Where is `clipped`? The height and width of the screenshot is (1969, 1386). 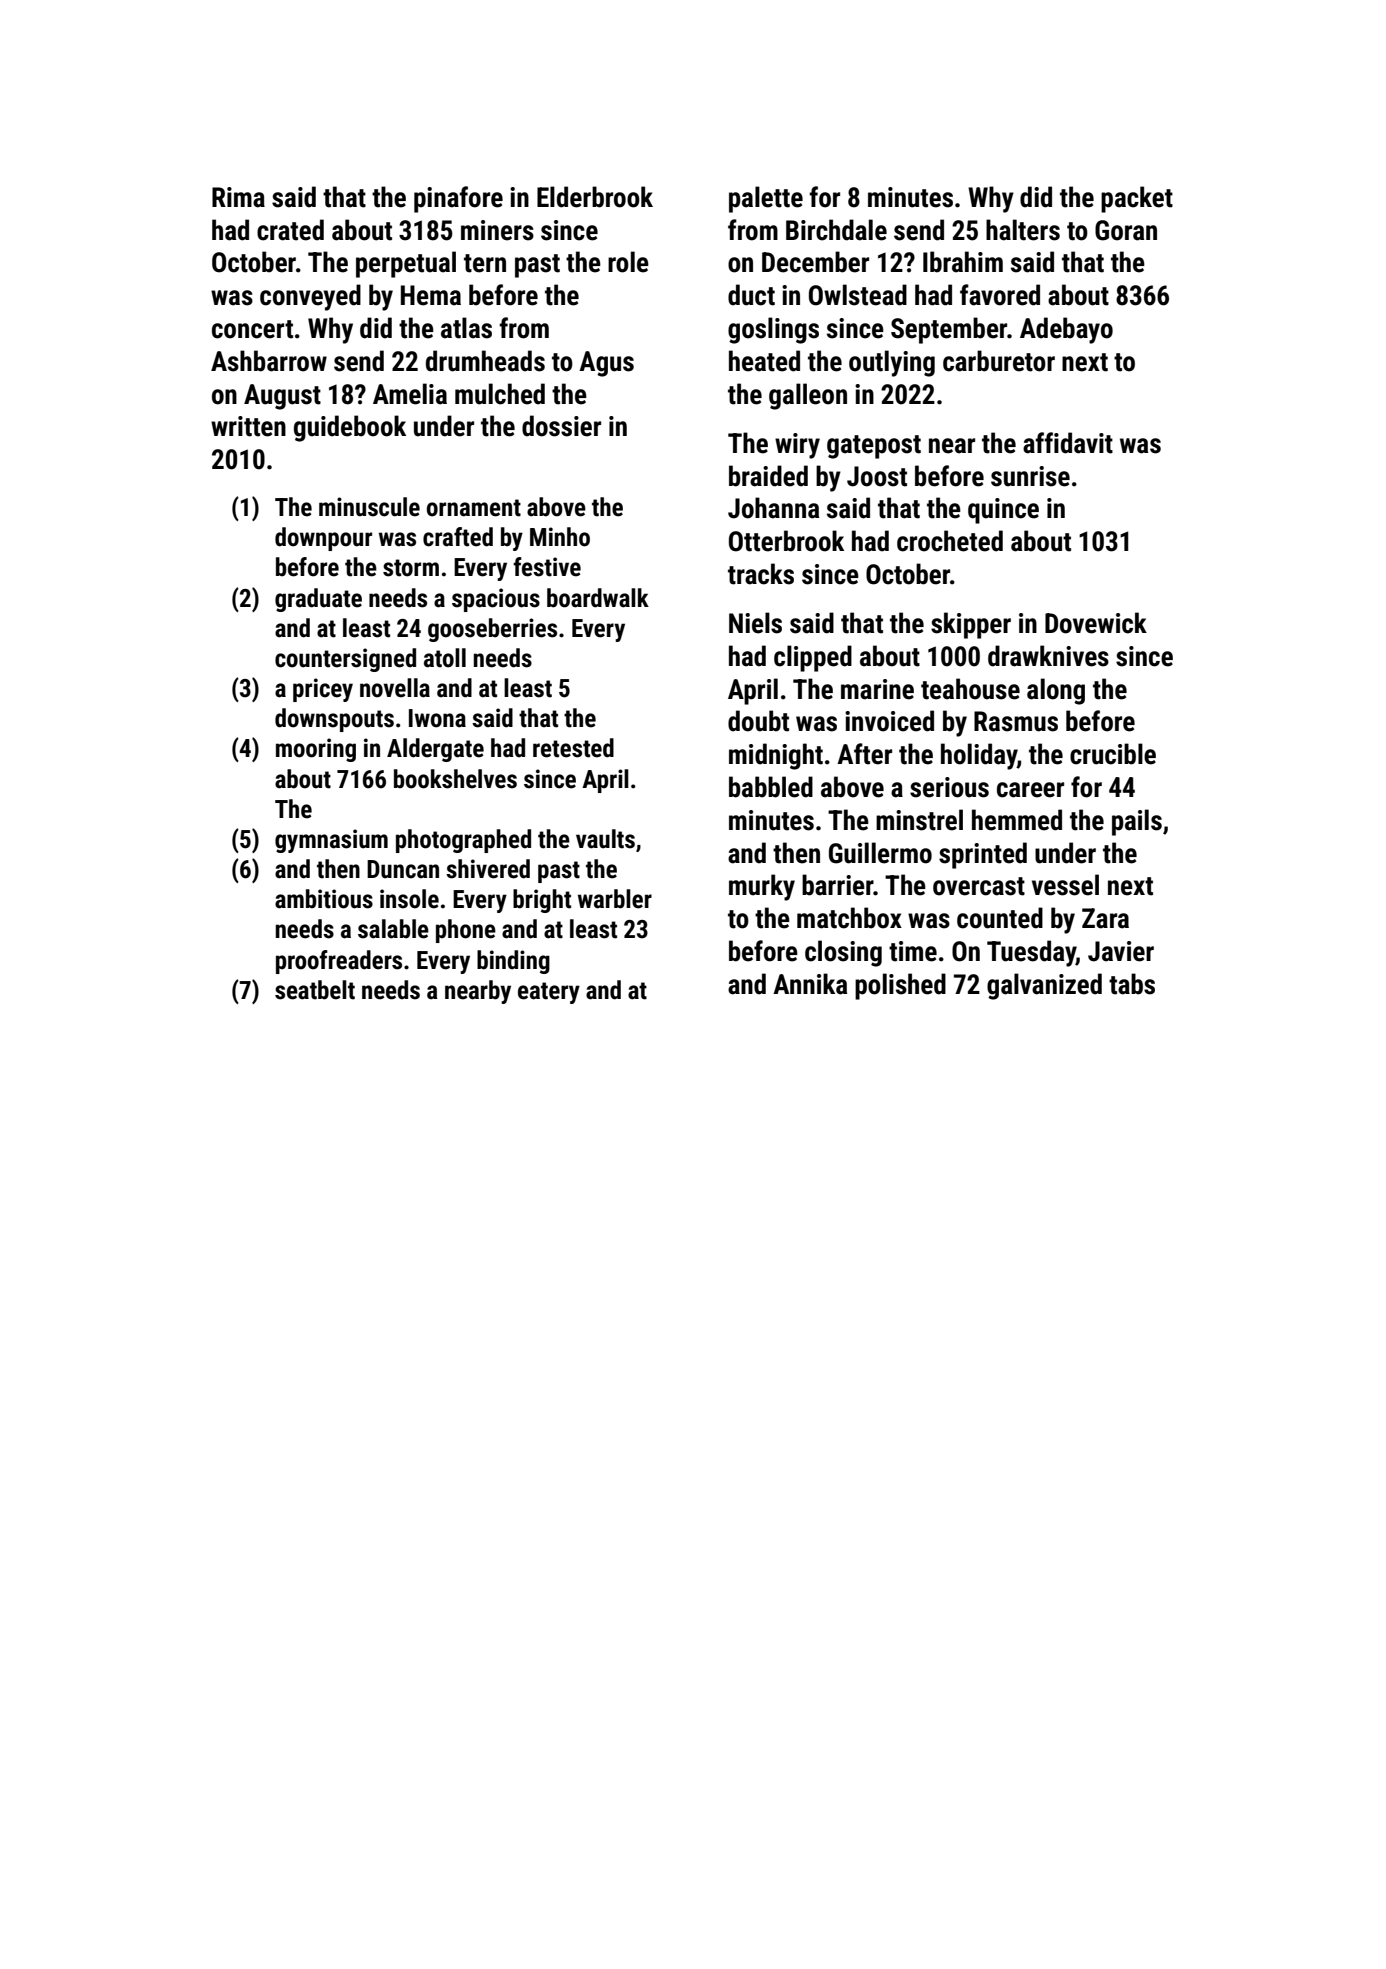 clipped is located at coordinates (813, 658).
